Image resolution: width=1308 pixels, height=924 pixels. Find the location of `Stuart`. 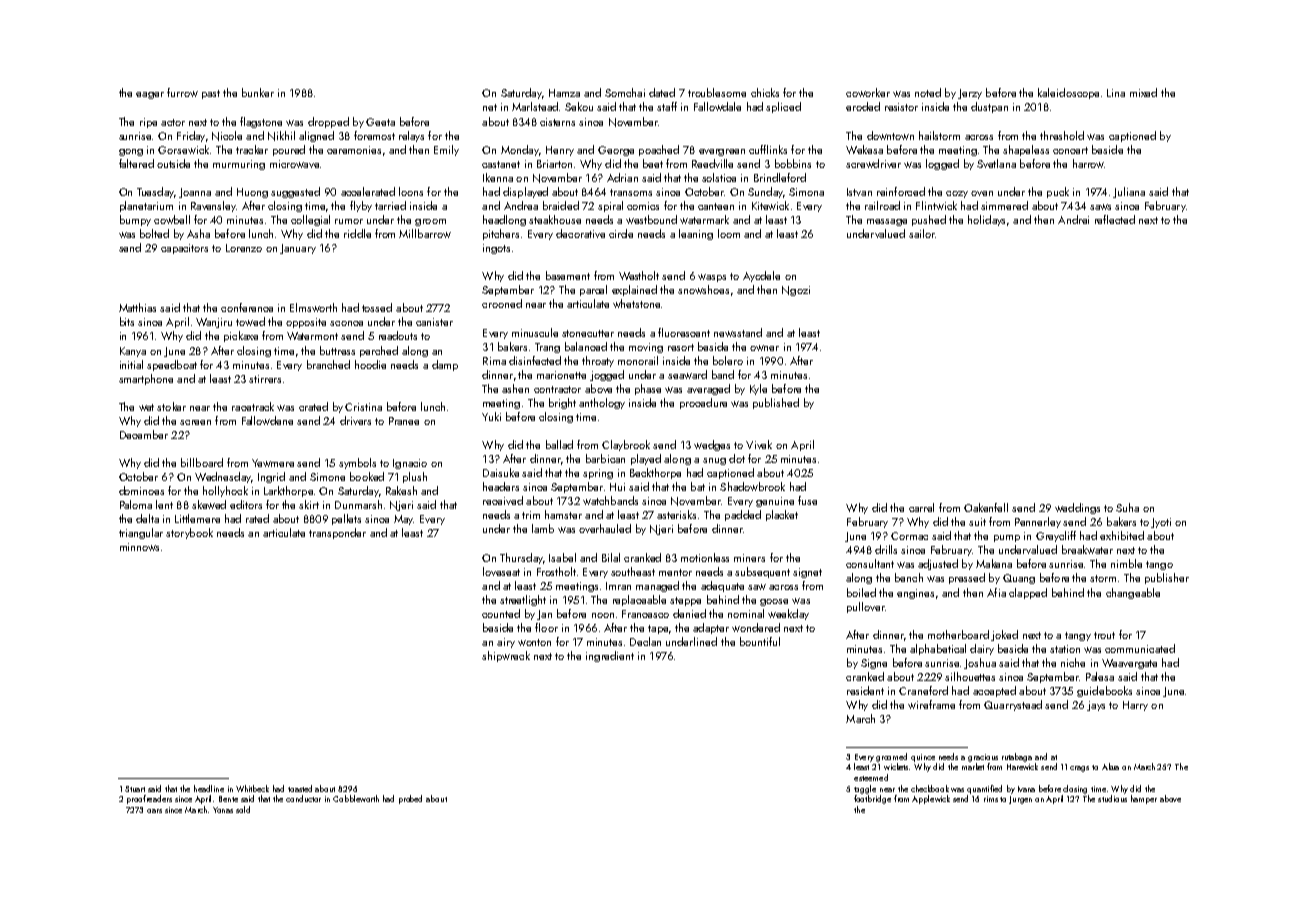

Stuart is located at coordinates (135, 789).
